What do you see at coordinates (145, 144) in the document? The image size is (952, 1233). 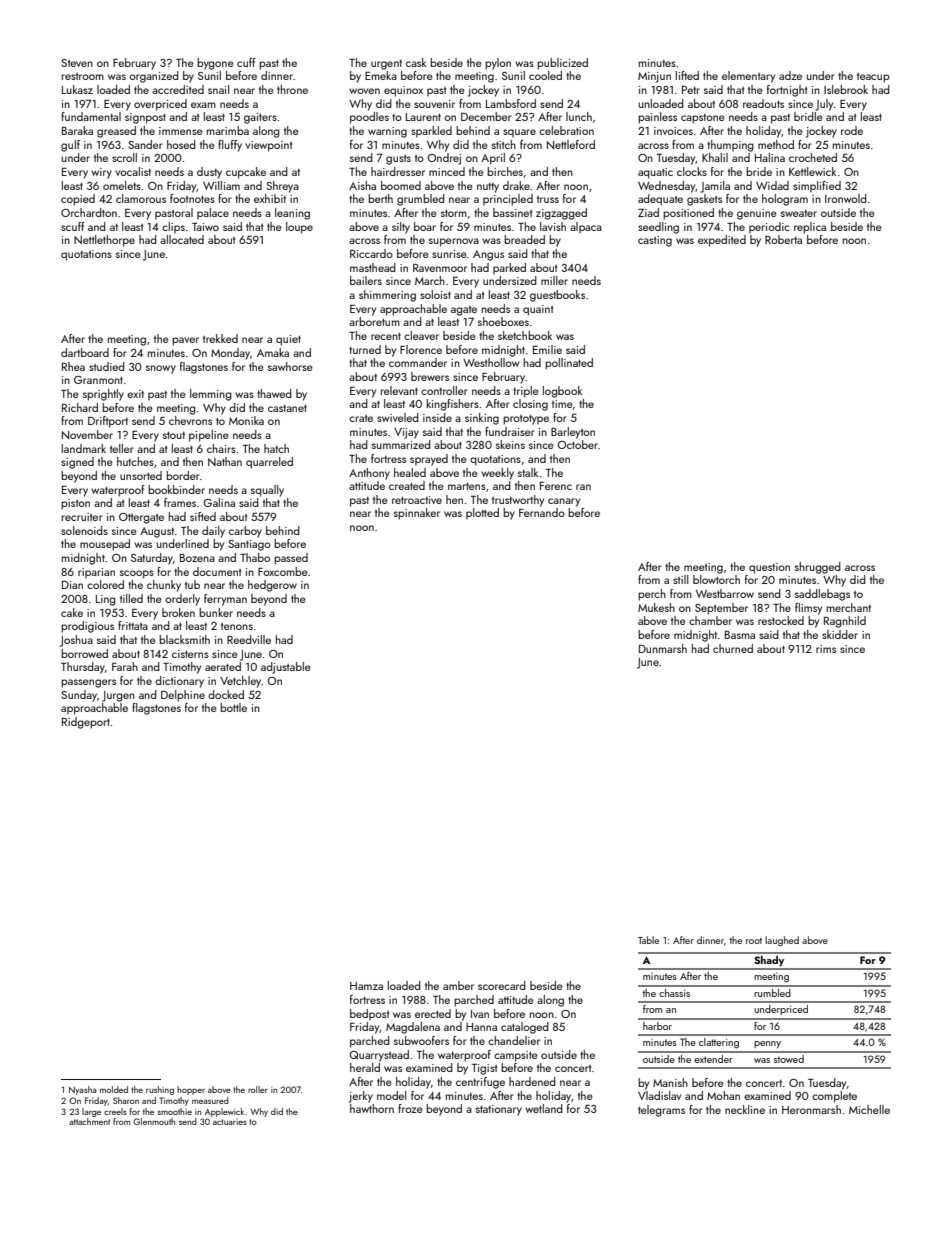 I see `Sander` at bounding box center [145, 144].
